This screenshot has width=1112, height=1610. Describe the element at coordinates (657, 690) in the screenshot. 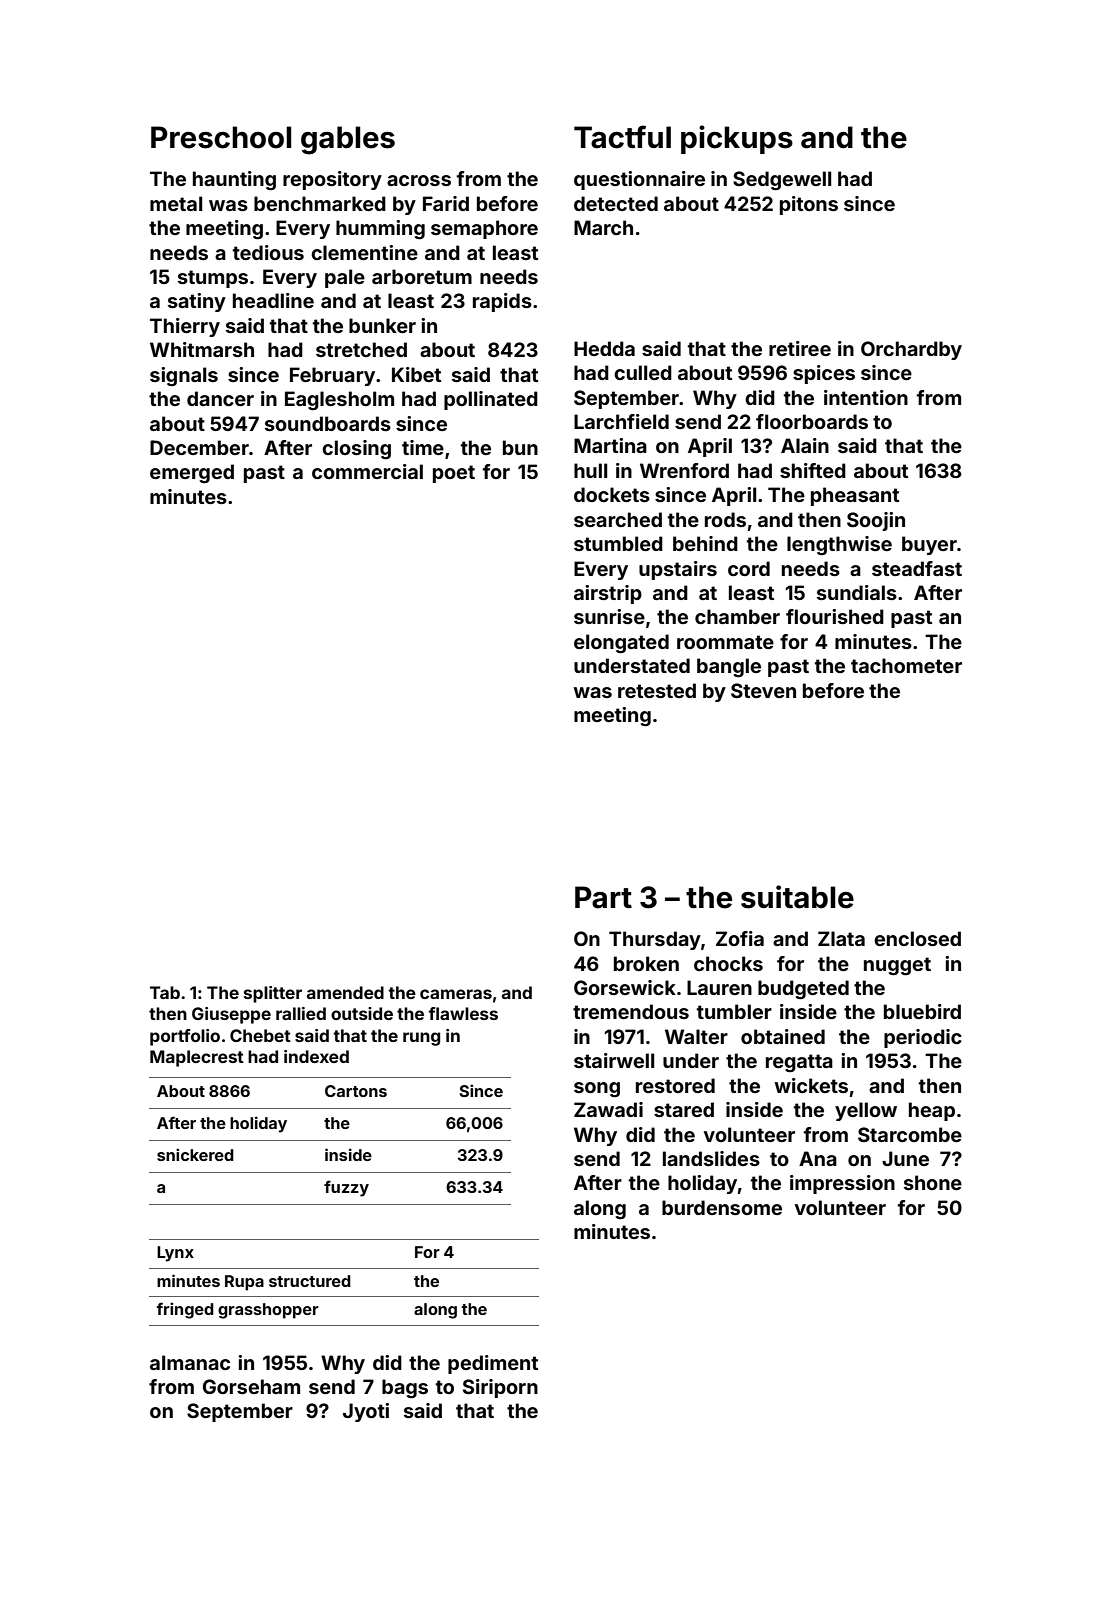

I see `retested` at that location.
